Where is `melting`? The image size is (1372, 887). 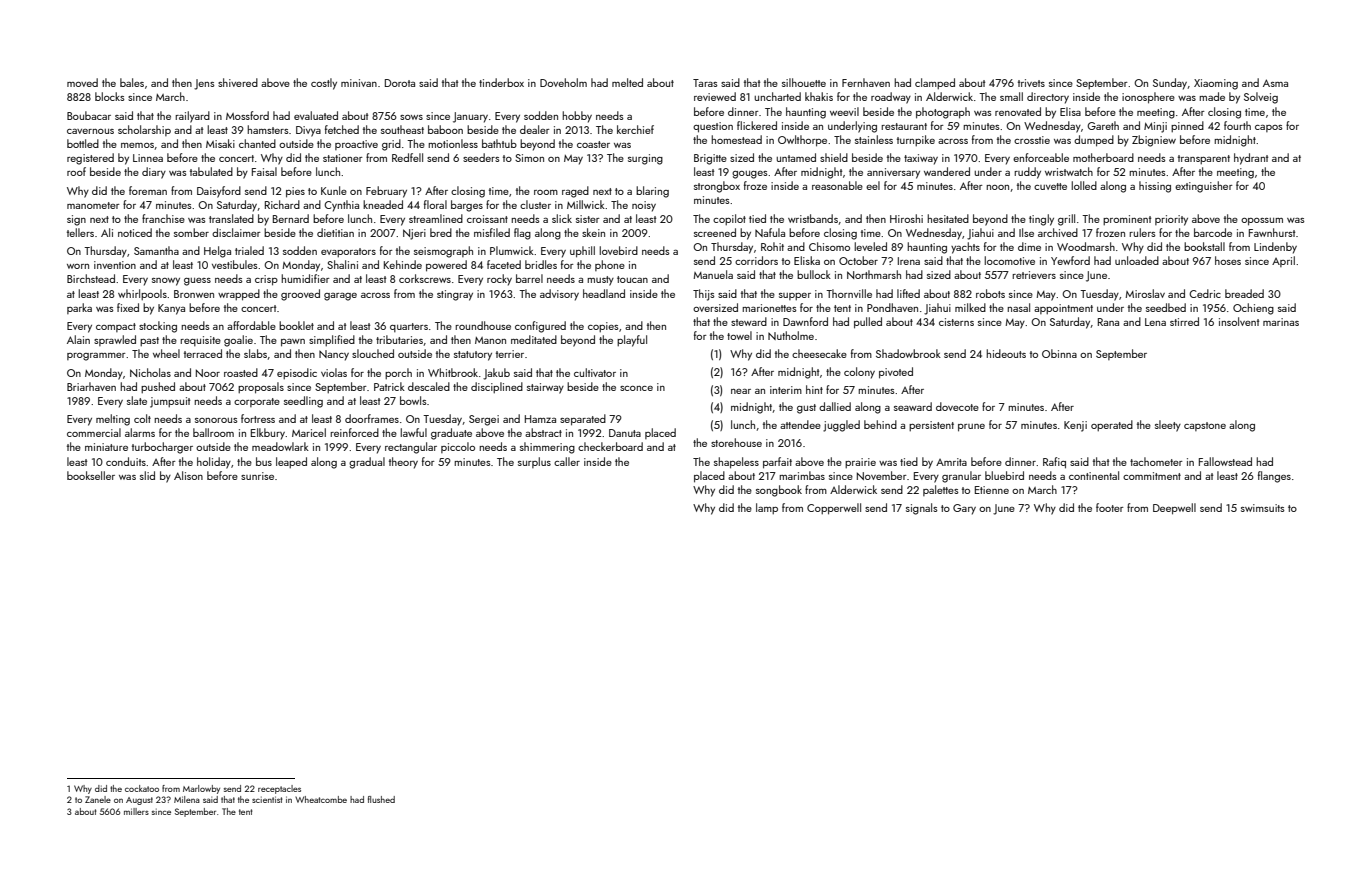
melting is located at coordinates (113, 420).
